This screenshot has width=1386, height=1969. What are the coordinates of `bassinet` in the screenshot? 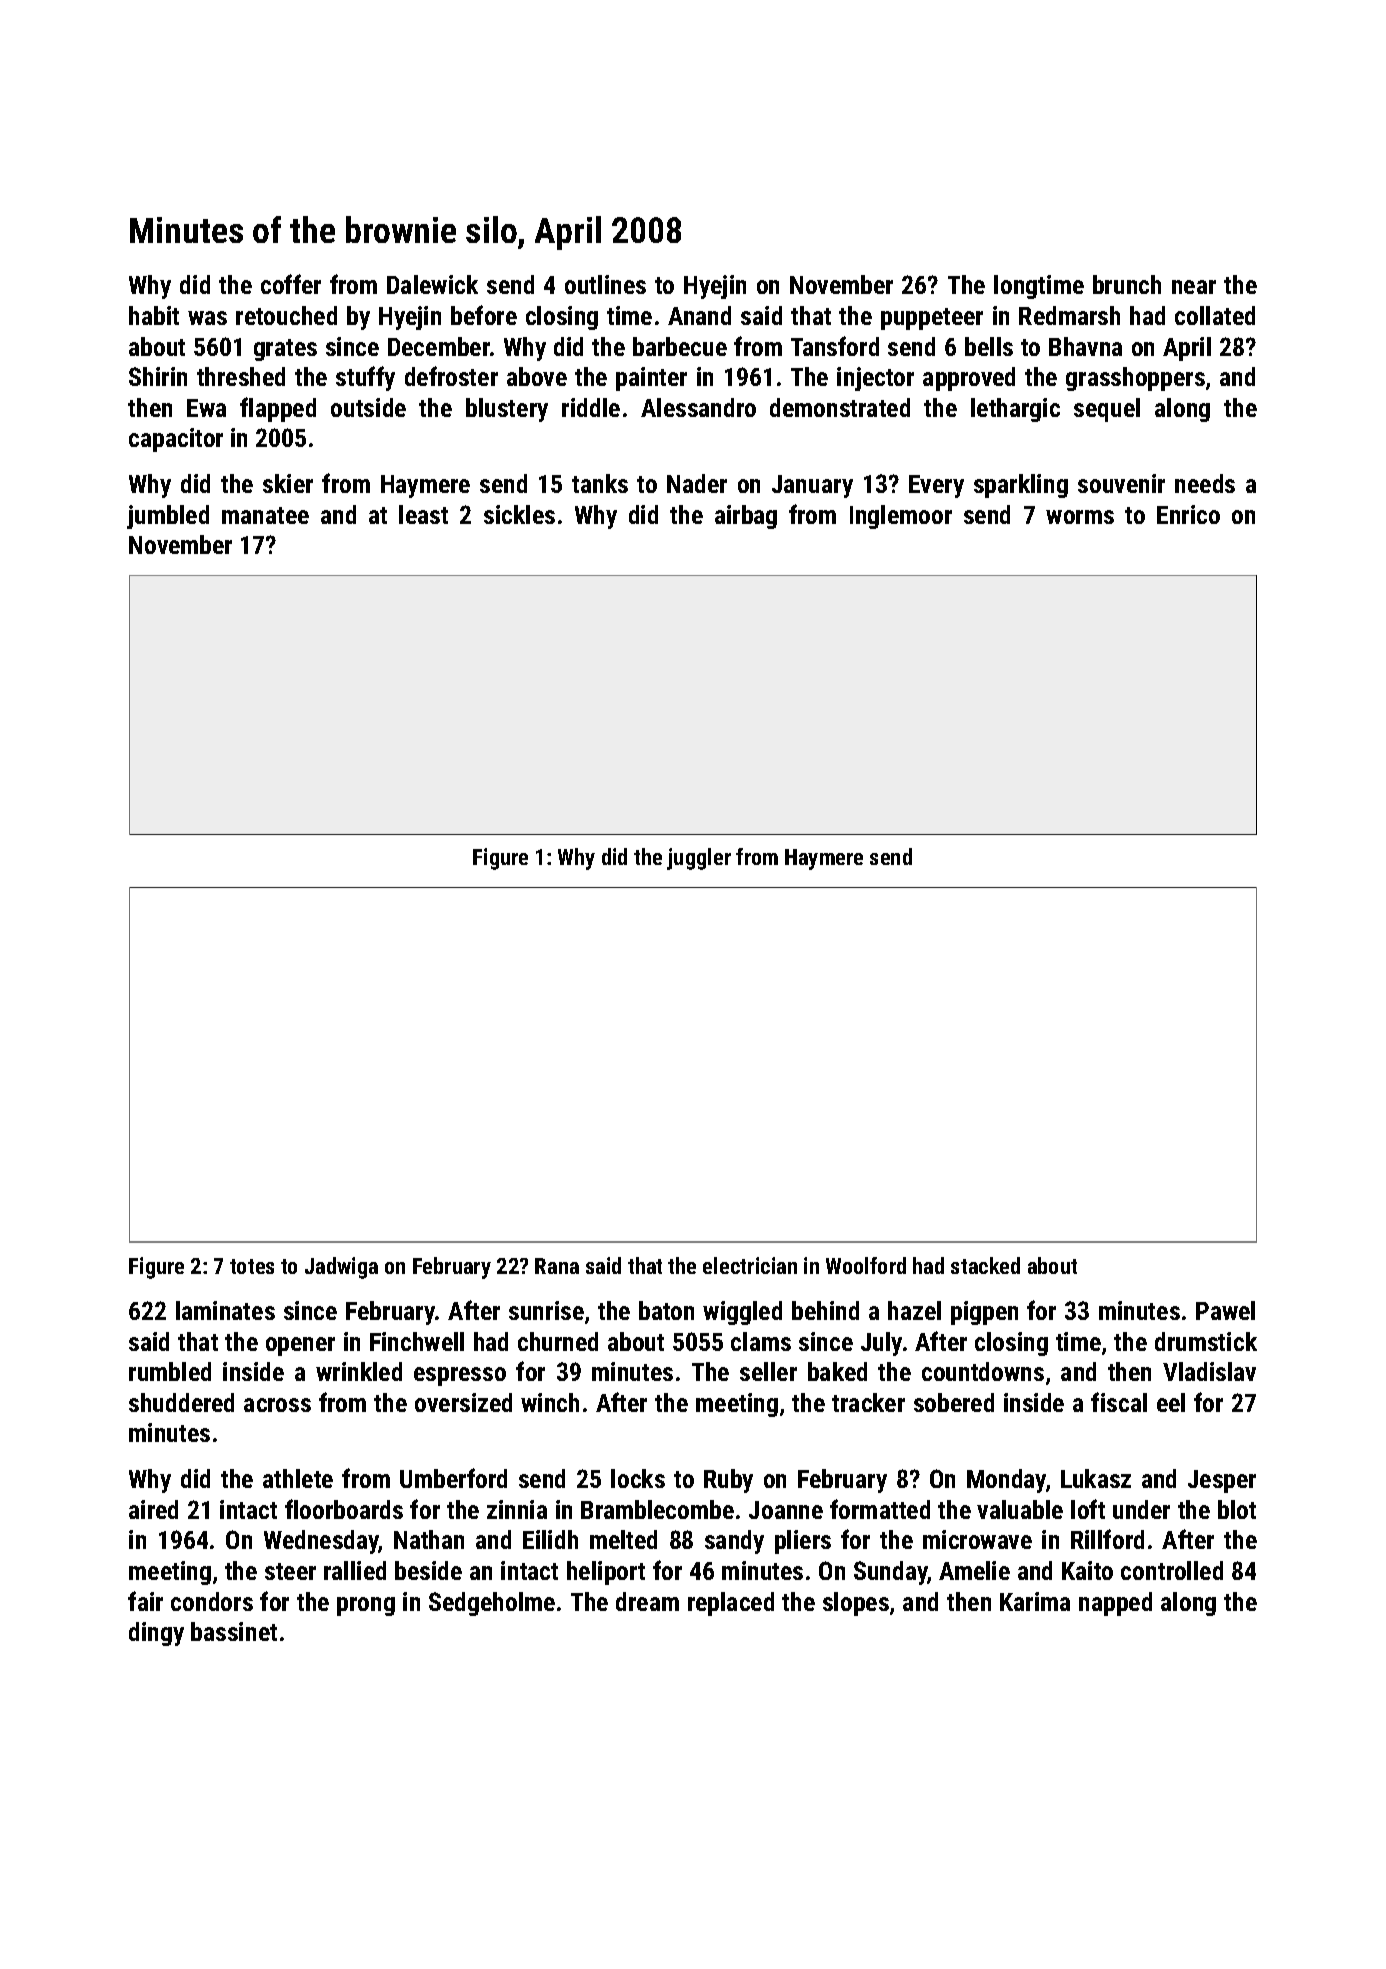 It's located at (234, 1631).
